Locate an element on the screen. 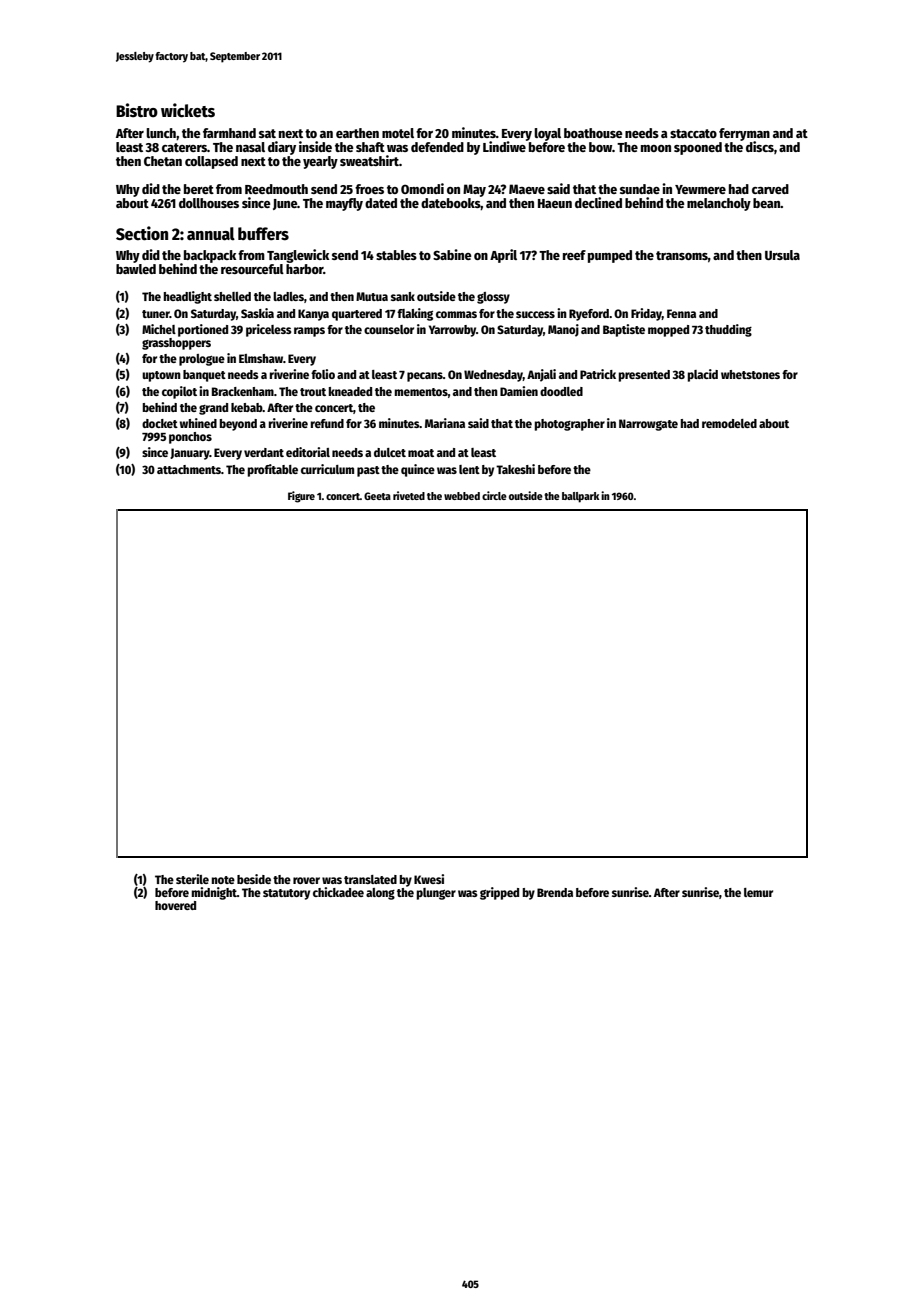 The width and height of the screenshot is (924, 1308). Lindiwe is located at coordinates (504, 146).
